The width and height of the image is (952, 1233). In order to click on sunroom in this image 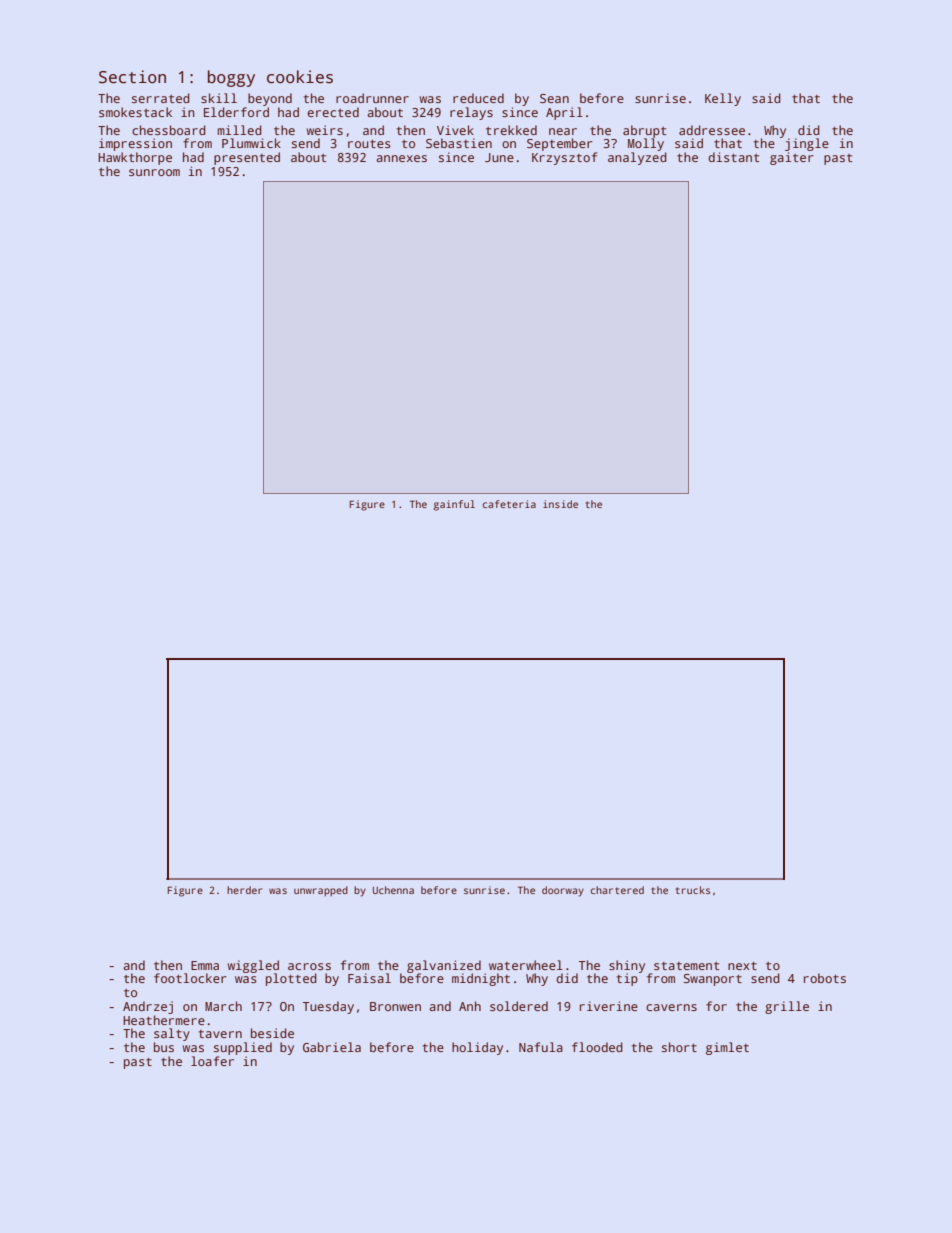, I will do `click(154, 172)`.
